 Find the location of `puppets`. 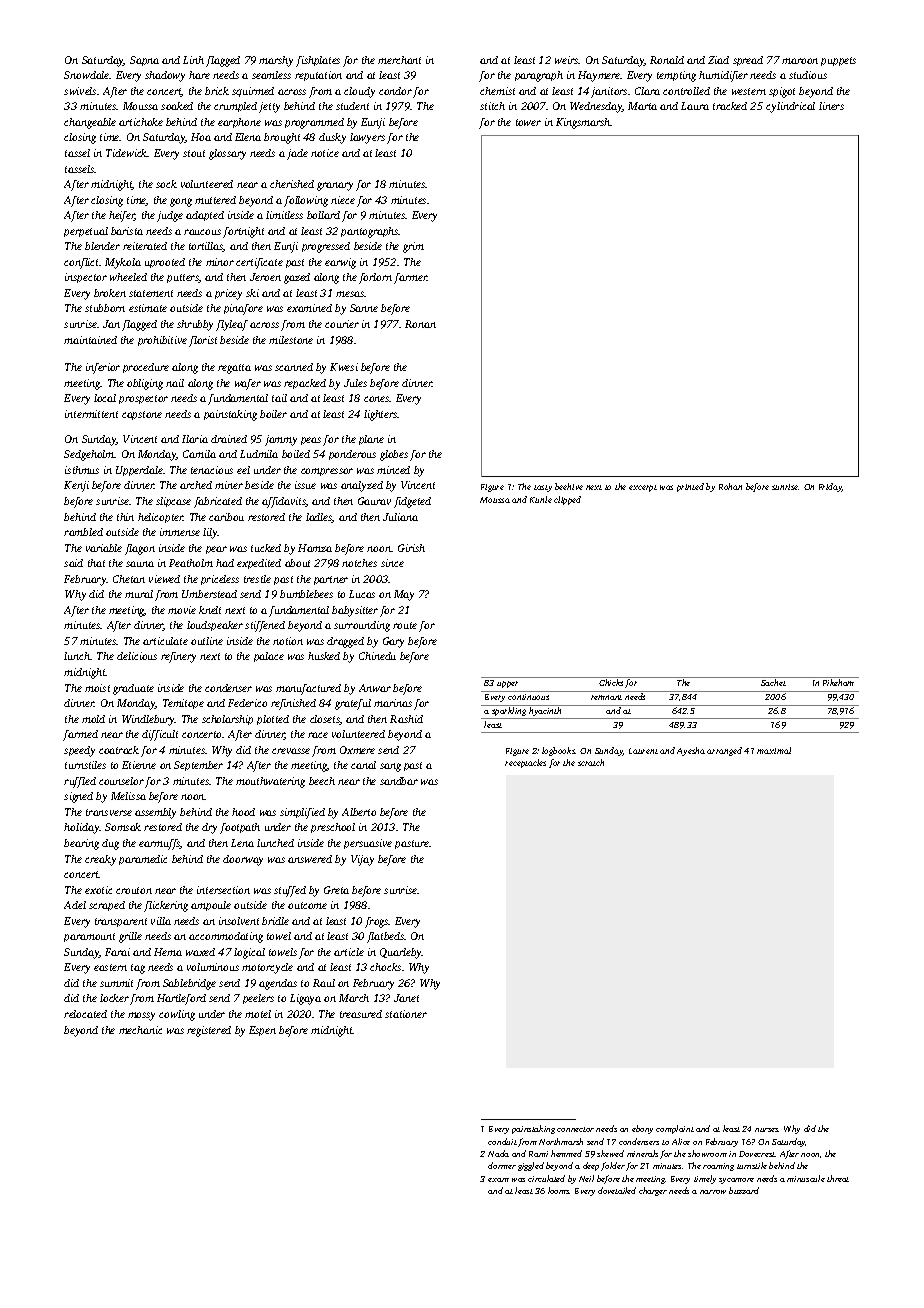

puppets is located at coordinates (838, 61).
